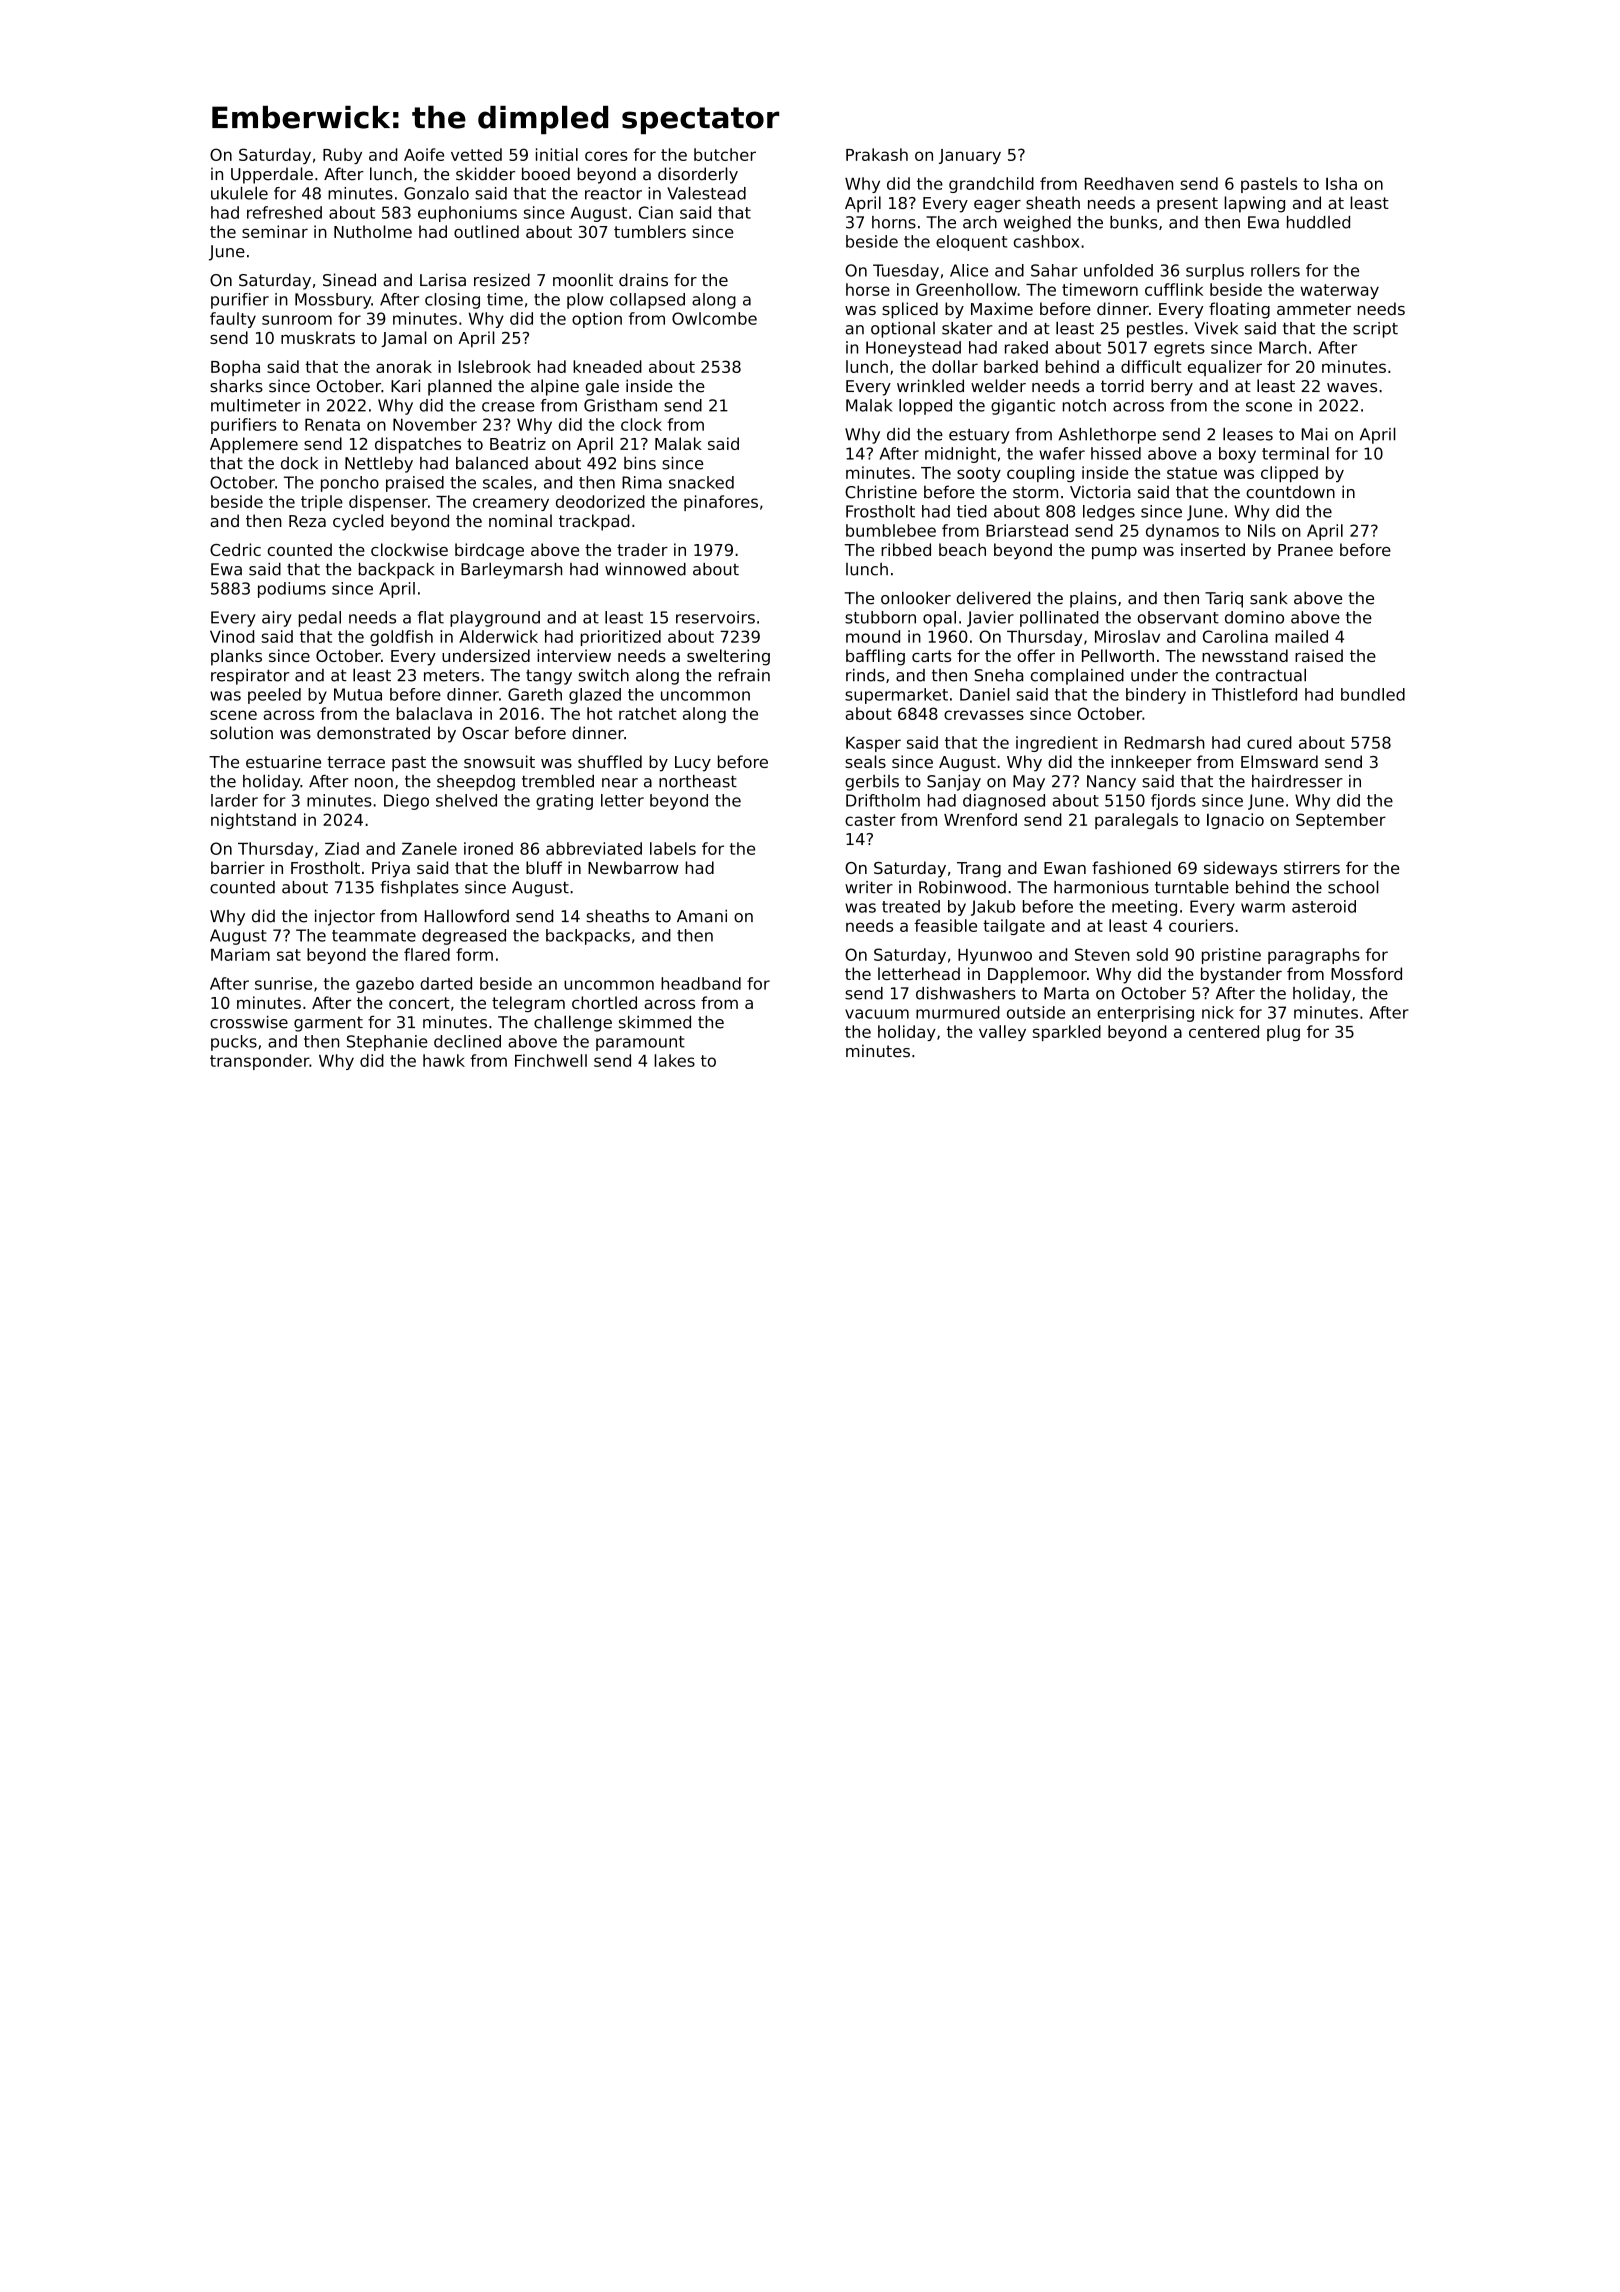  I want to click on Stephanie, so click(387, 1043).
